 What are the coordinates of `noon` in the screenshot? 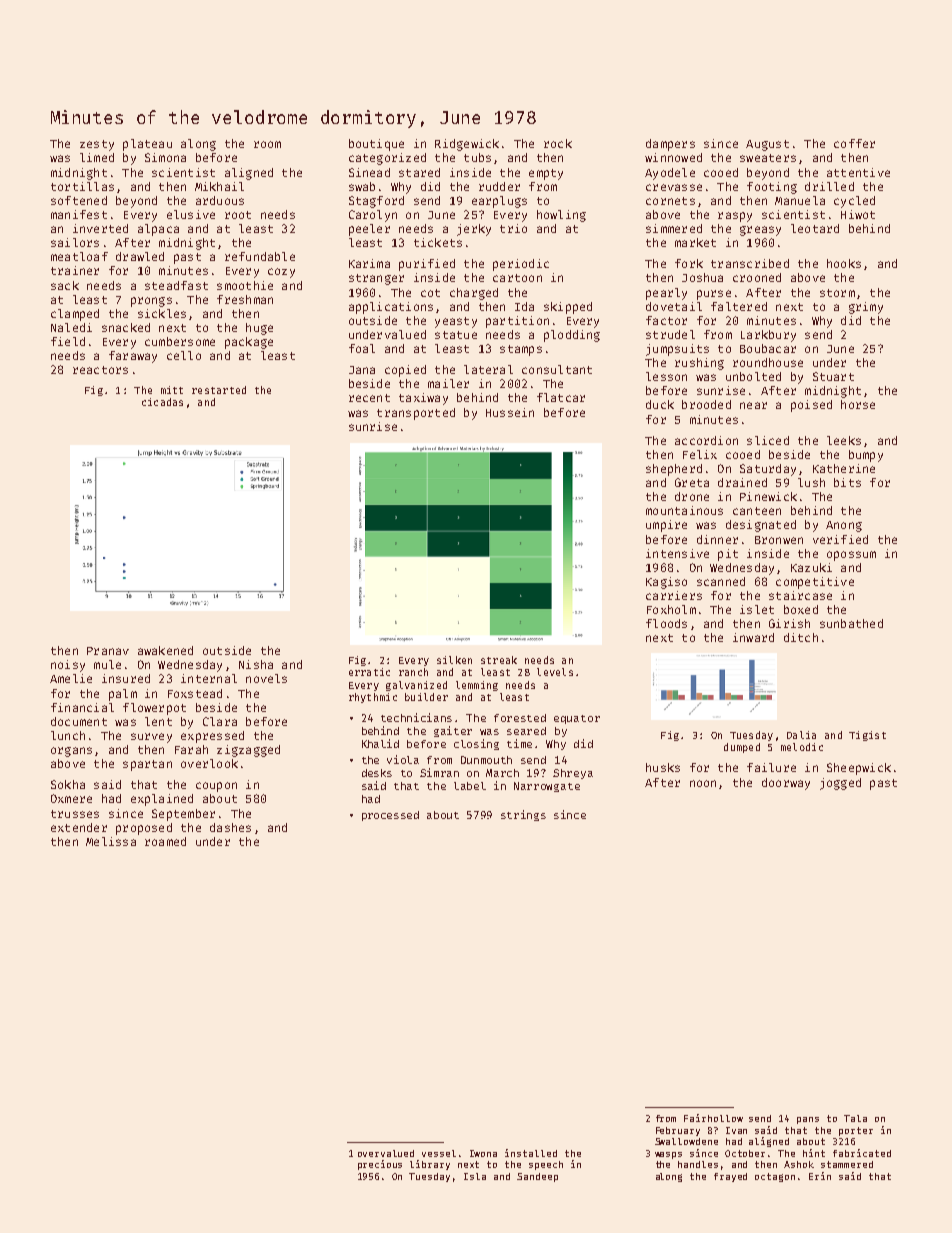 It's located at (703, 783).
